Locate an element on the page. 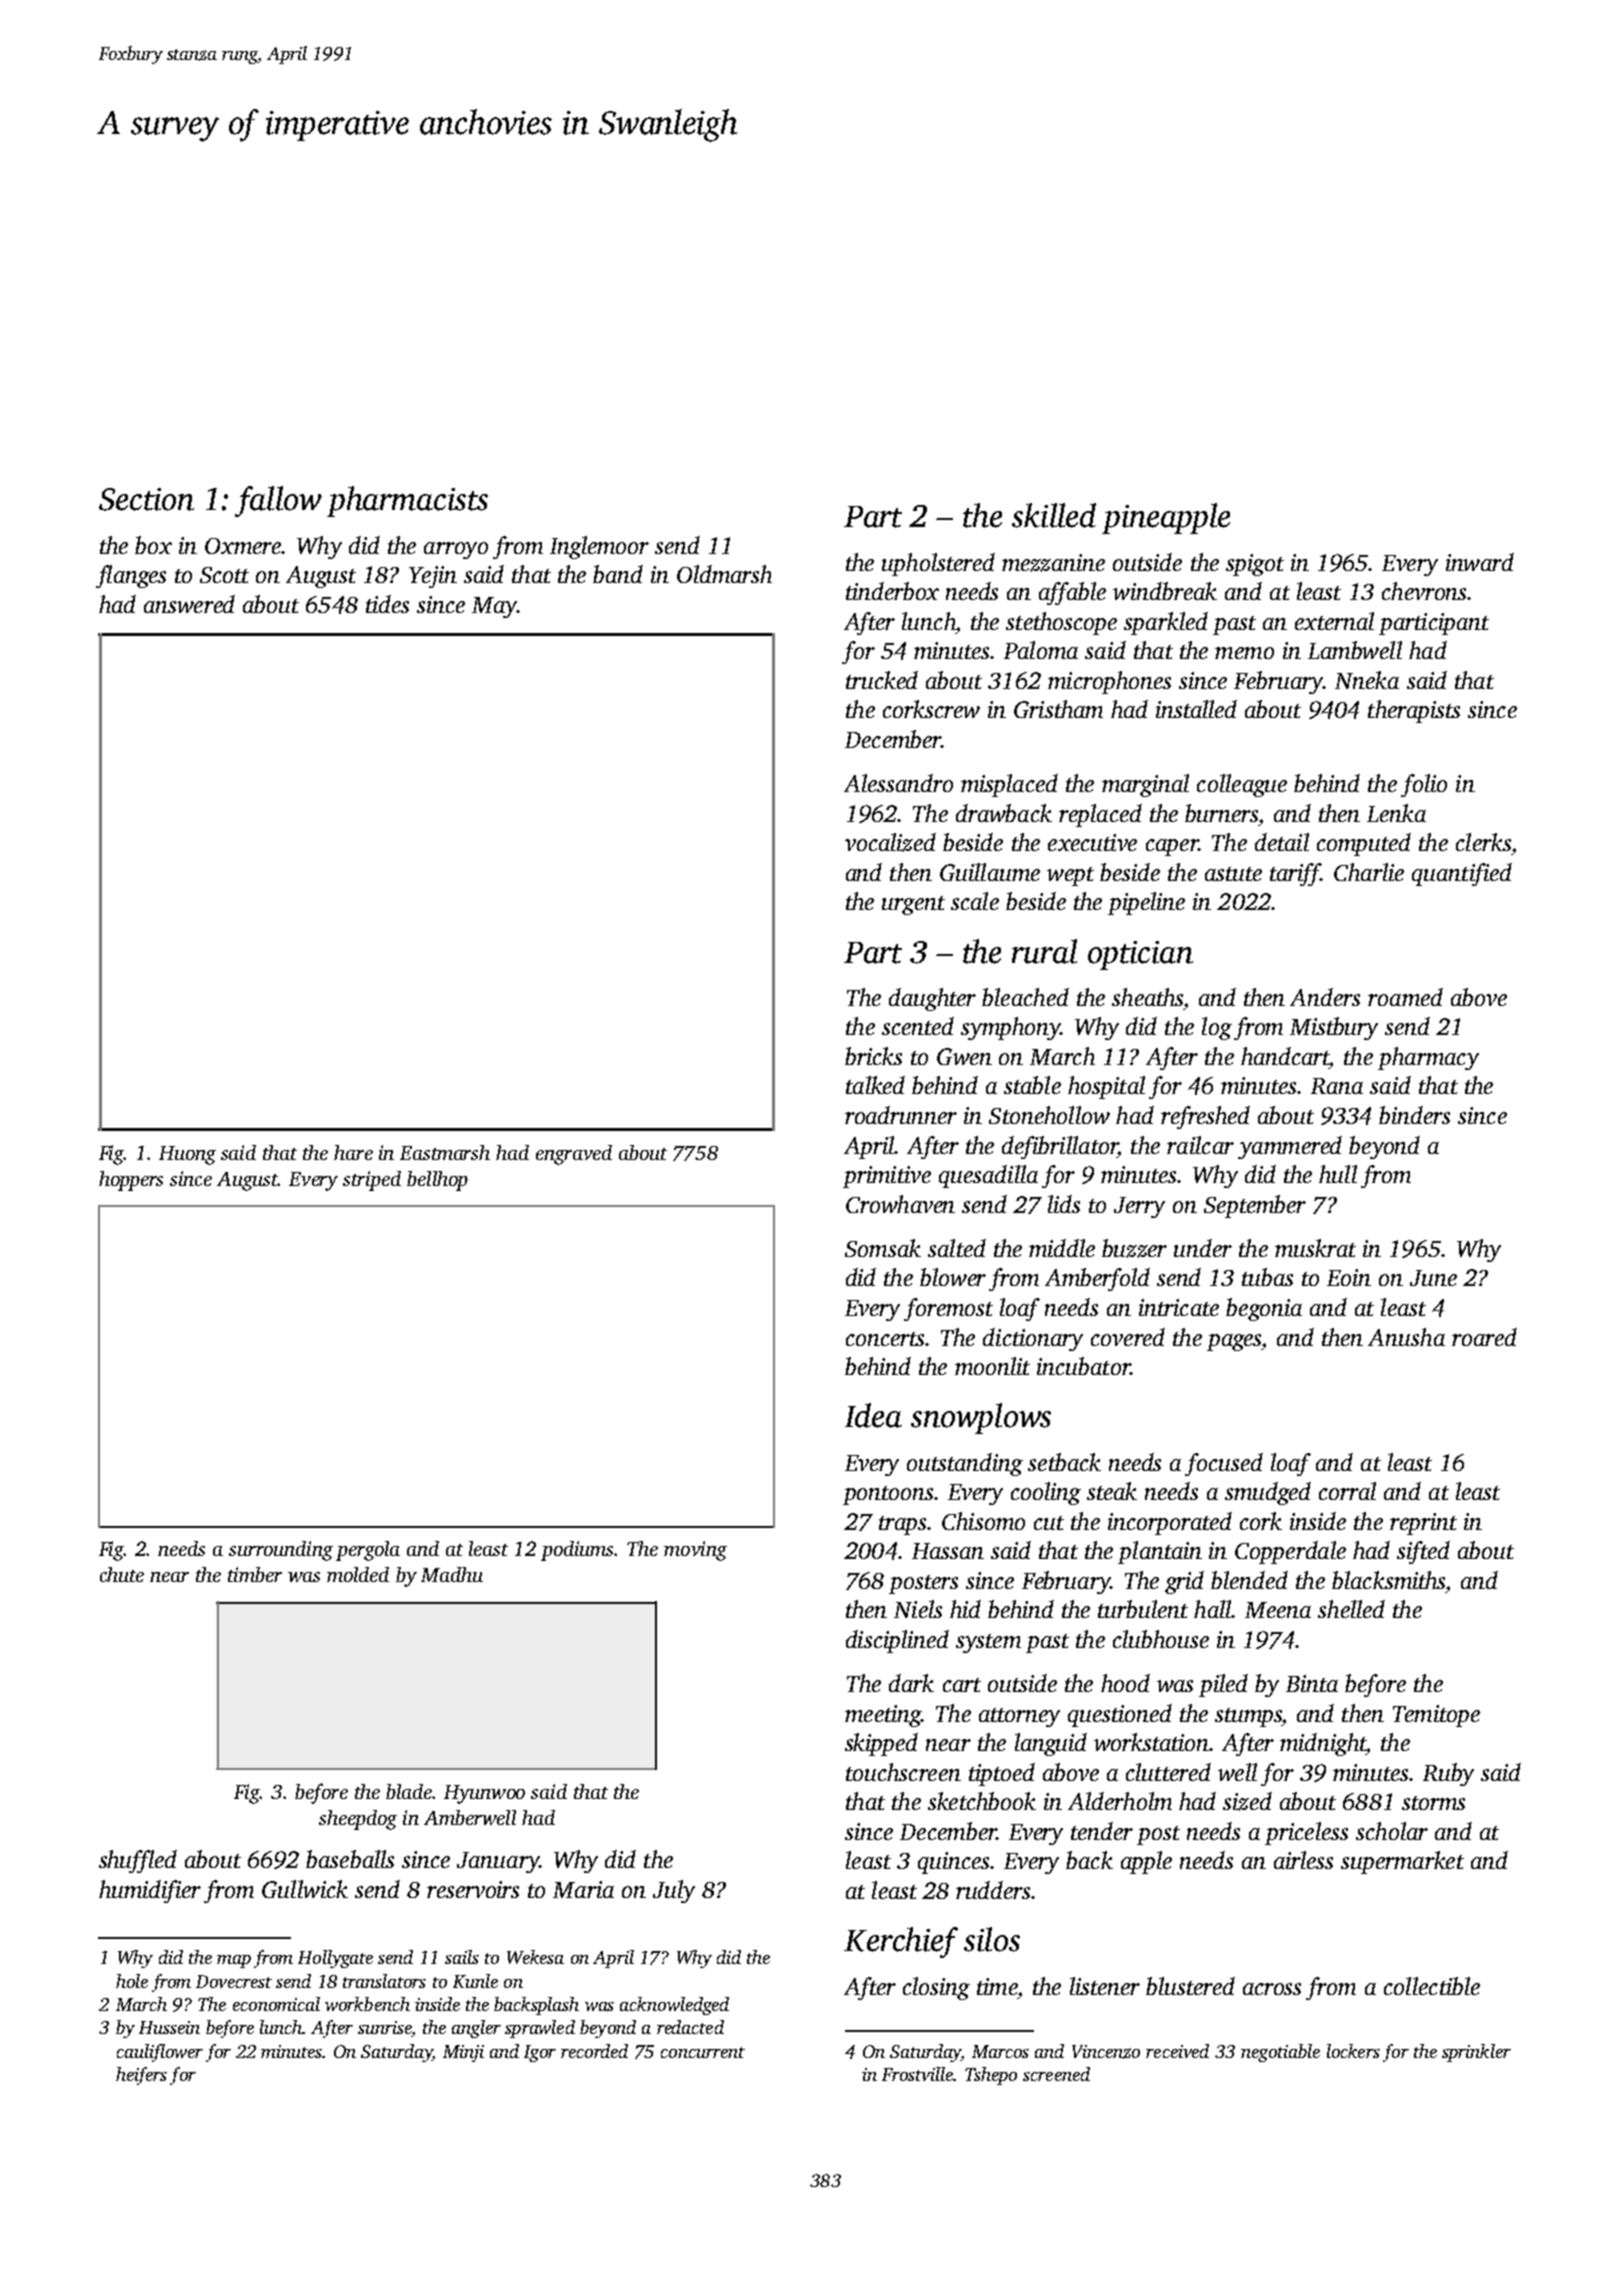 This image has height=2292, width=1620. Oldmarsh is located at coordinates (724, 574).
